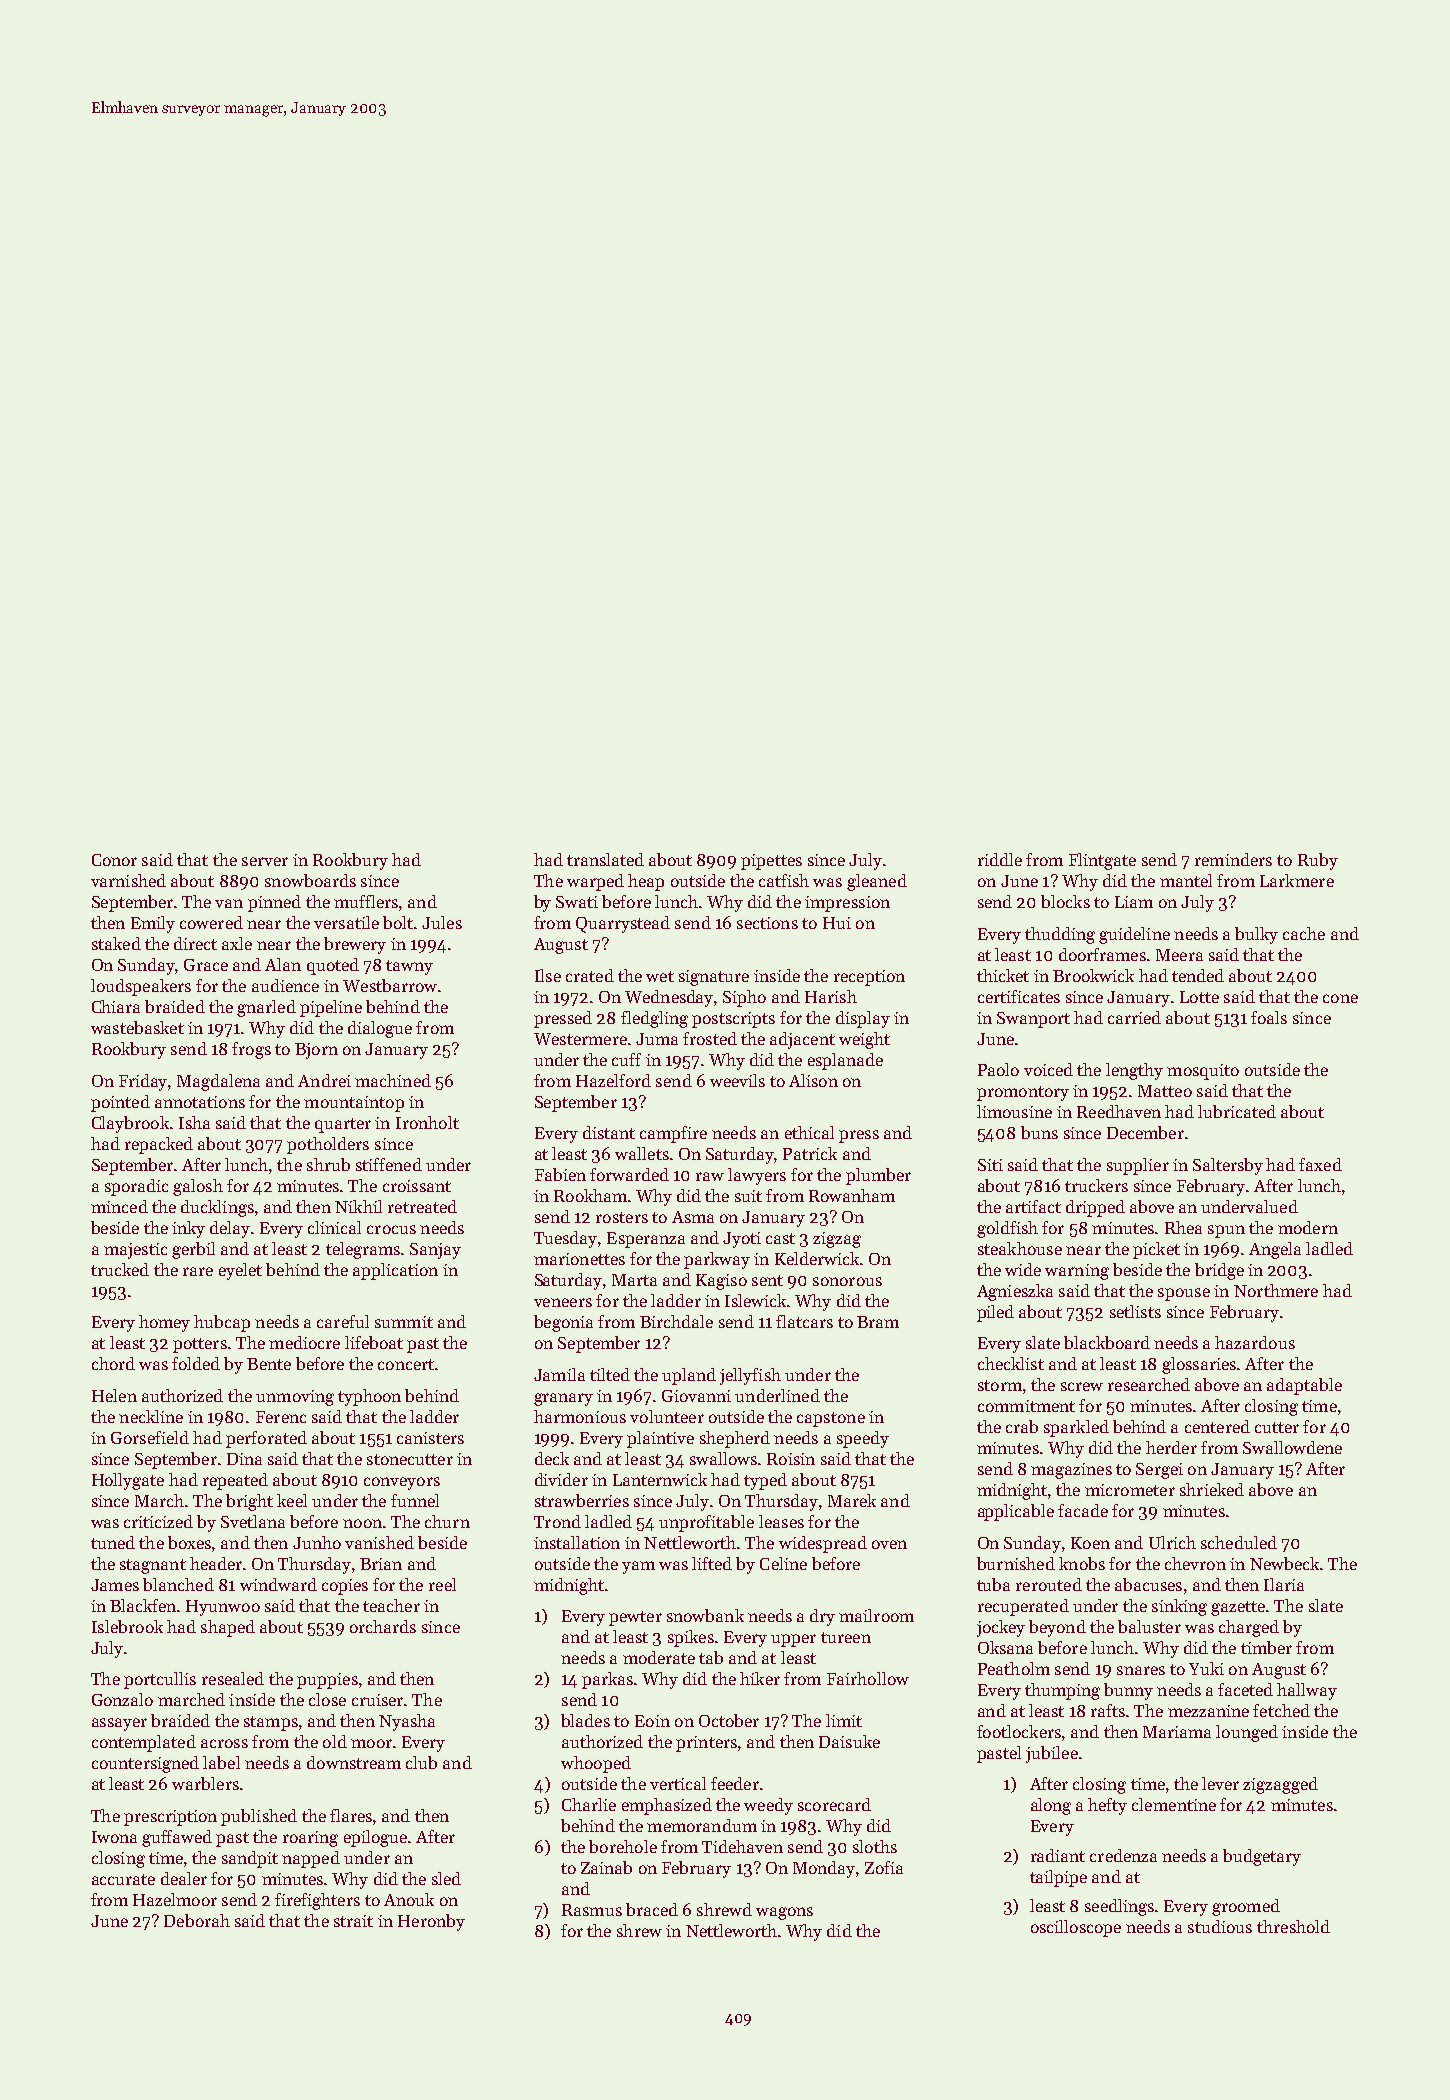  I want to click on Andrei, so click(324, 1080).
